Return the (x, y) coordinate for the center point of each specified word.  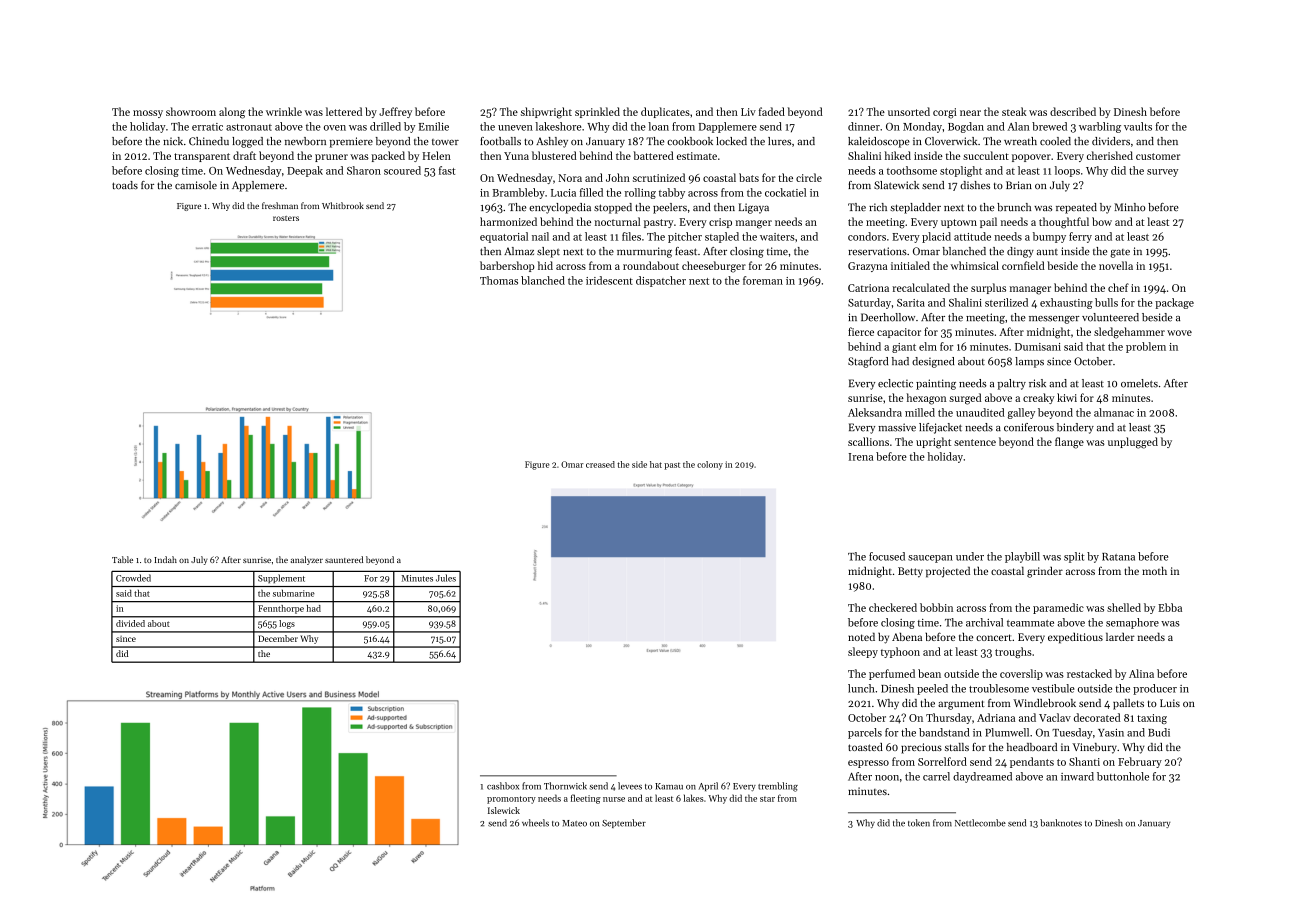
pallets (1128, 704)
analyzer (307, 560)
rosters (286, 218)
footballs (500, 141)
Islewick (504, 810)
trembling (778, 787)
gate (1120, 253)
